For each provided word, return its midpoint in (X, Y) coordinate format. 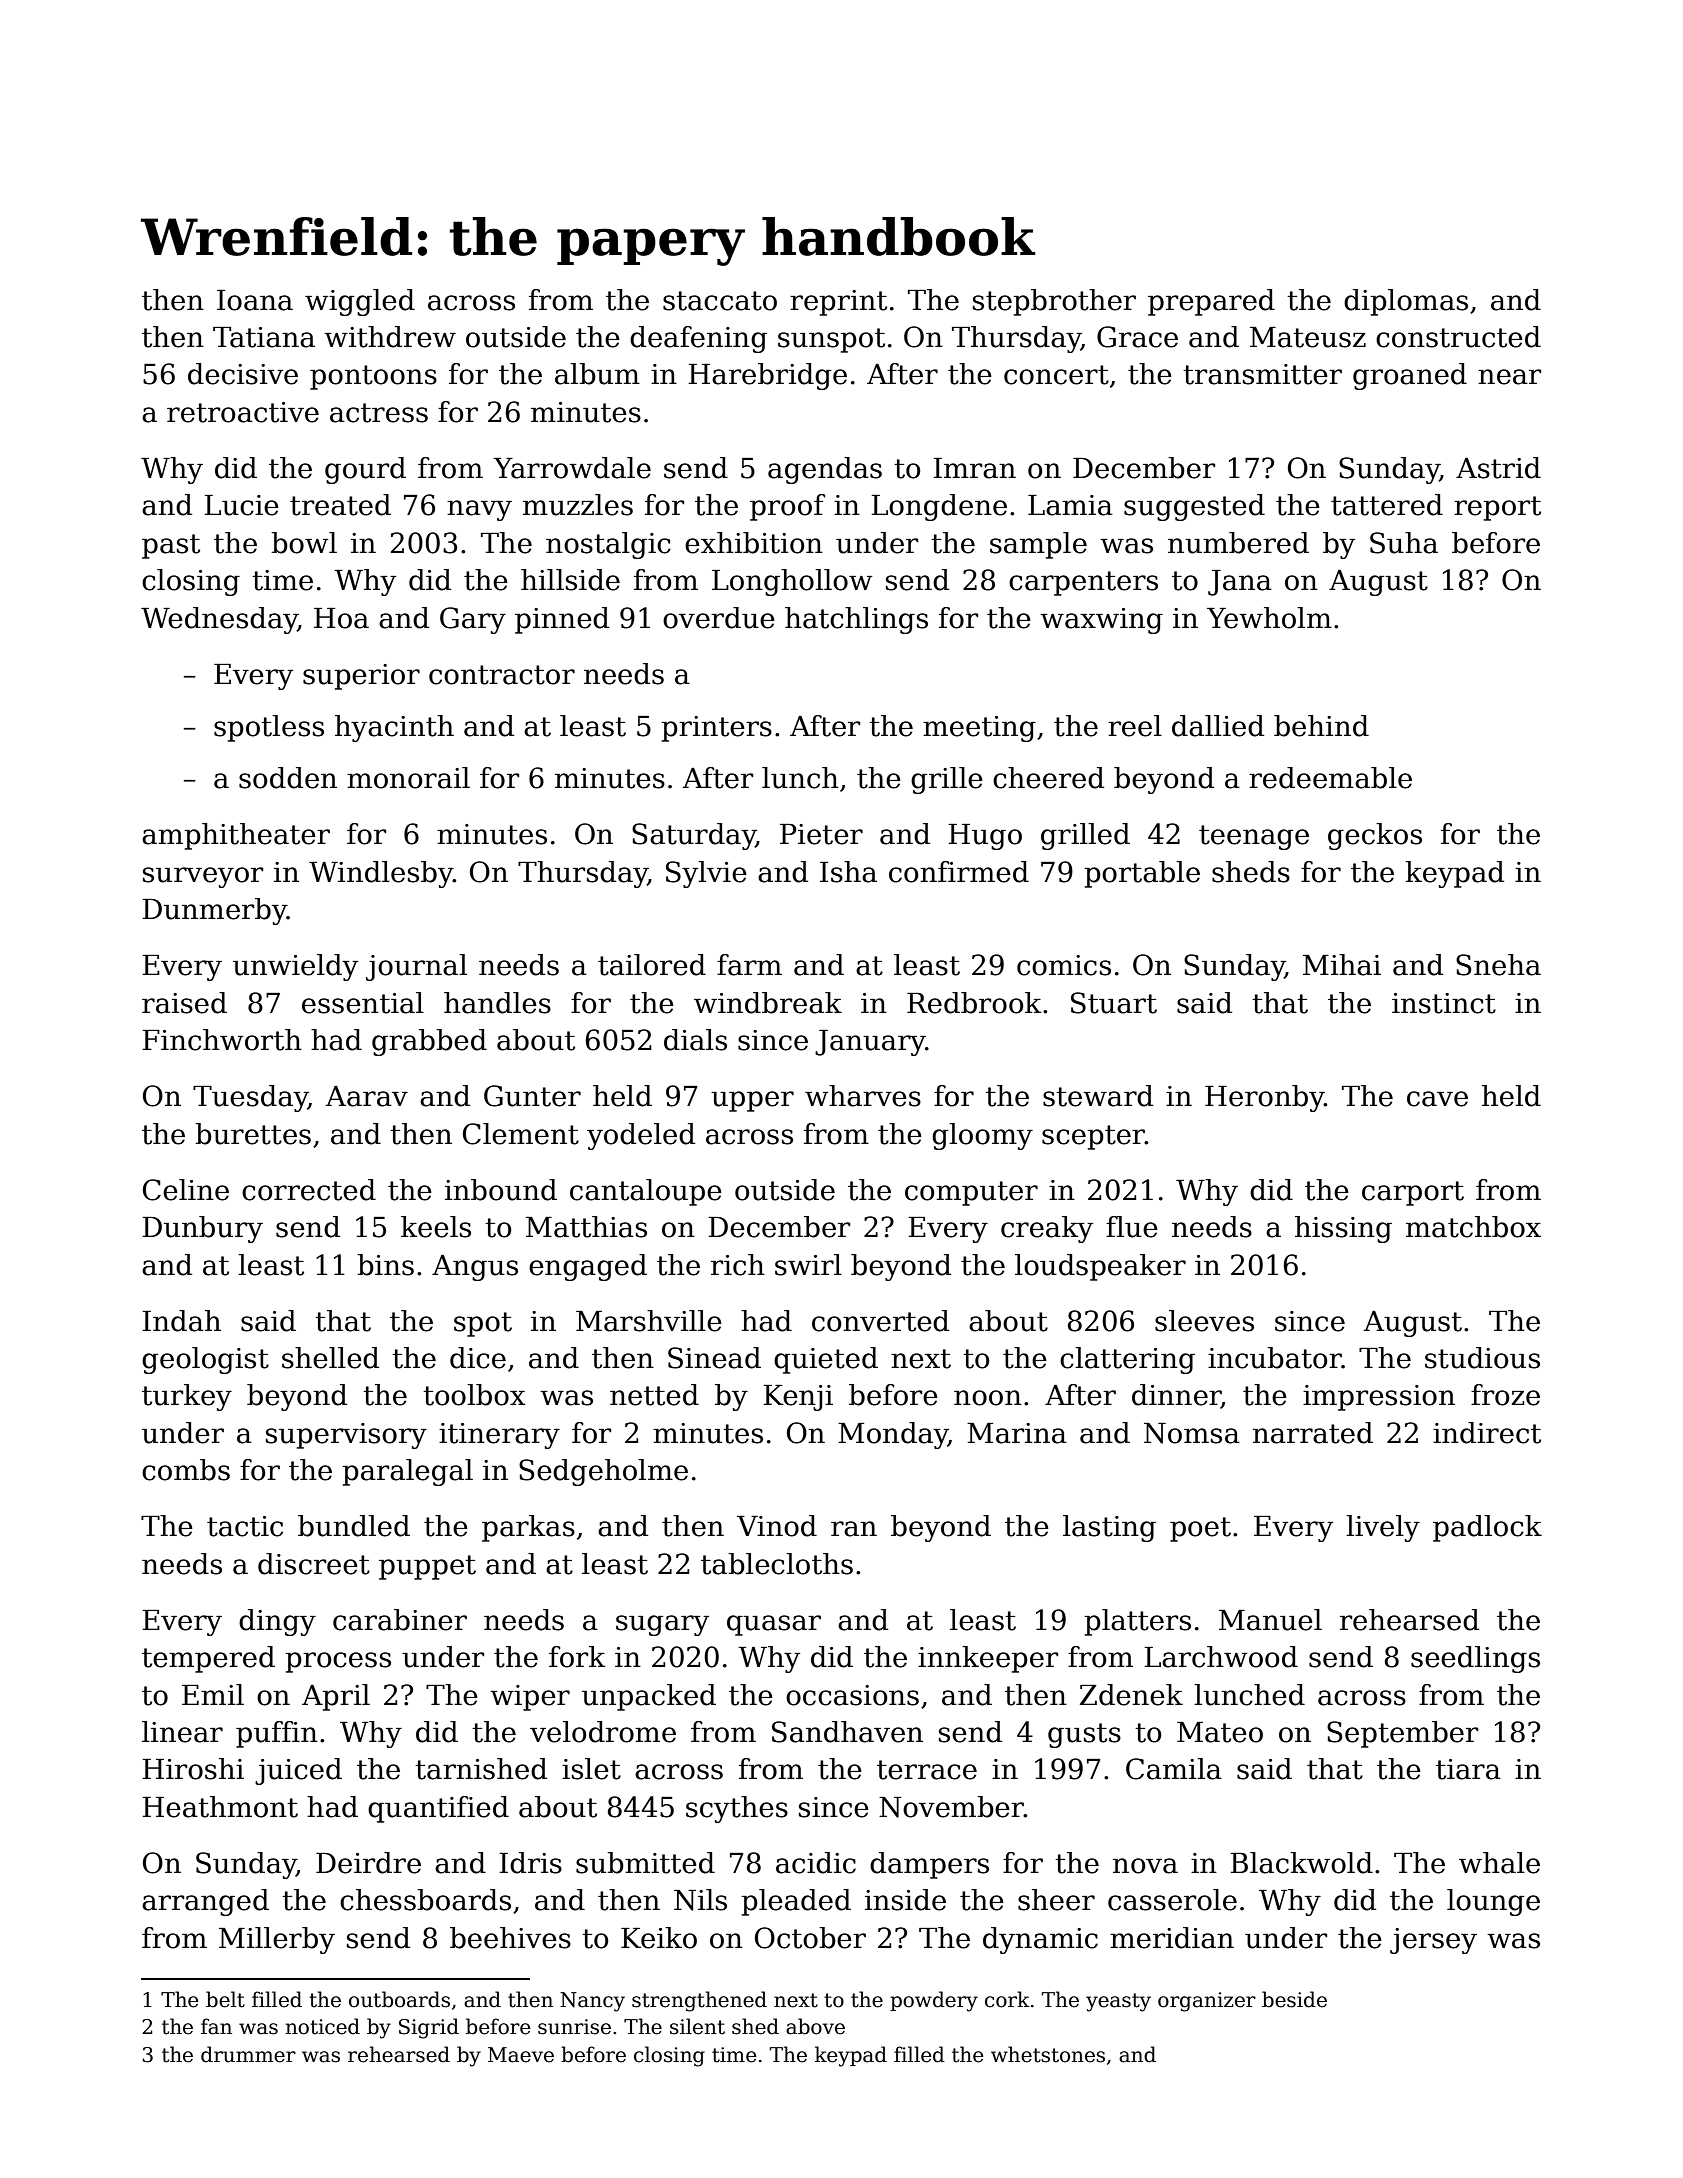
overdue (719, 618)
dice (478, 1358)
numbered (1238, 543)
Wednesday (219, 620)
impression (1379, 1398)
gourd (365, 470)
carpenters (1083, 583)
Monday (893, 1435)
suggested (1194, 507)
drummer (248, 2054)
